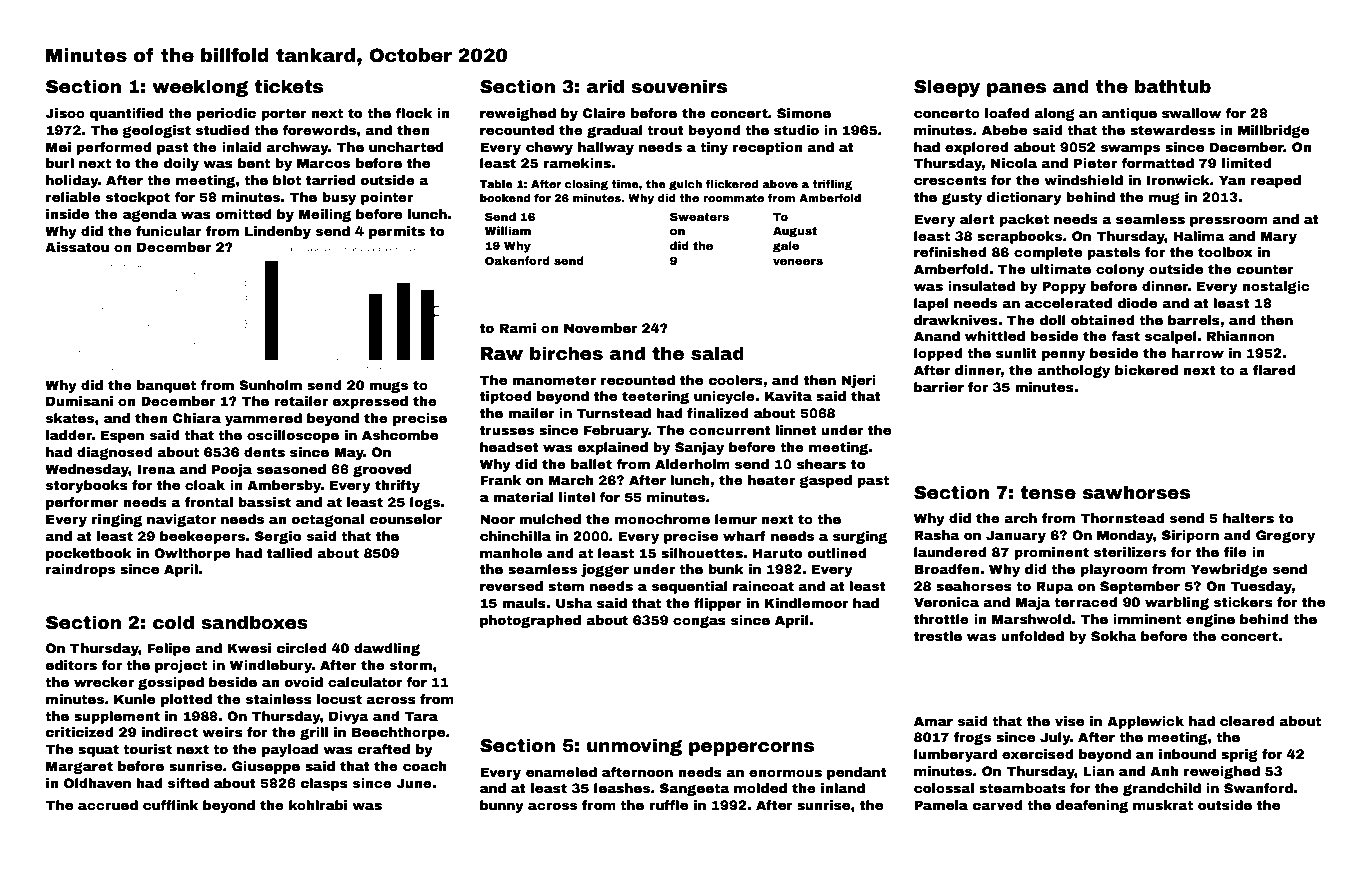  Describe the element at coordinates (566, 353) in the screenshot. I see `birches` at that location.
